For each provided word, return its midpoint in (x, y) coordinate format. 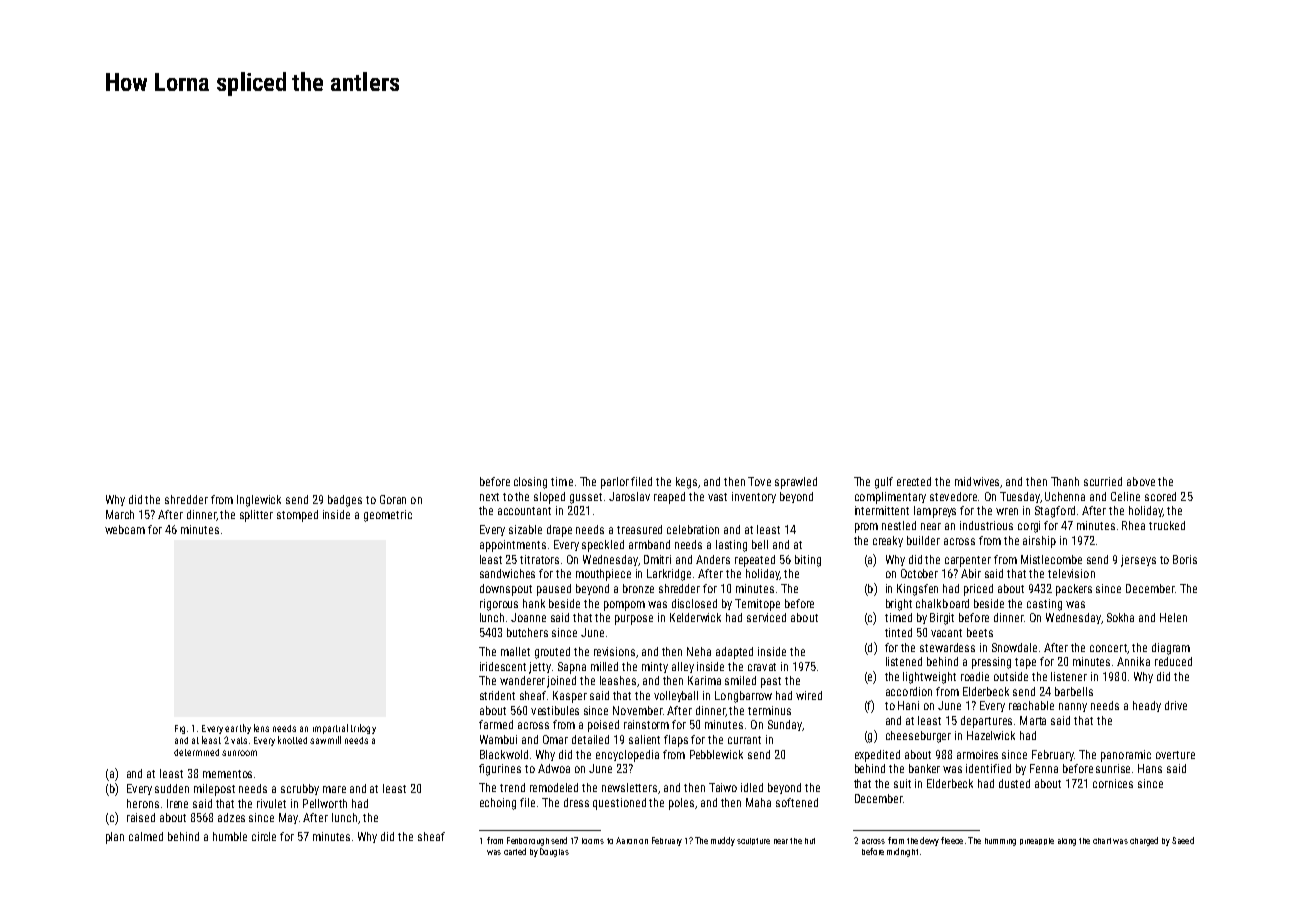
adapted (734, 653)
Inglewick (259, 501)
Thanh (1065, 481)
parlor (615, 483)
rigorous (499, 605)
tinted (898, 632)
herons (143, 803)
